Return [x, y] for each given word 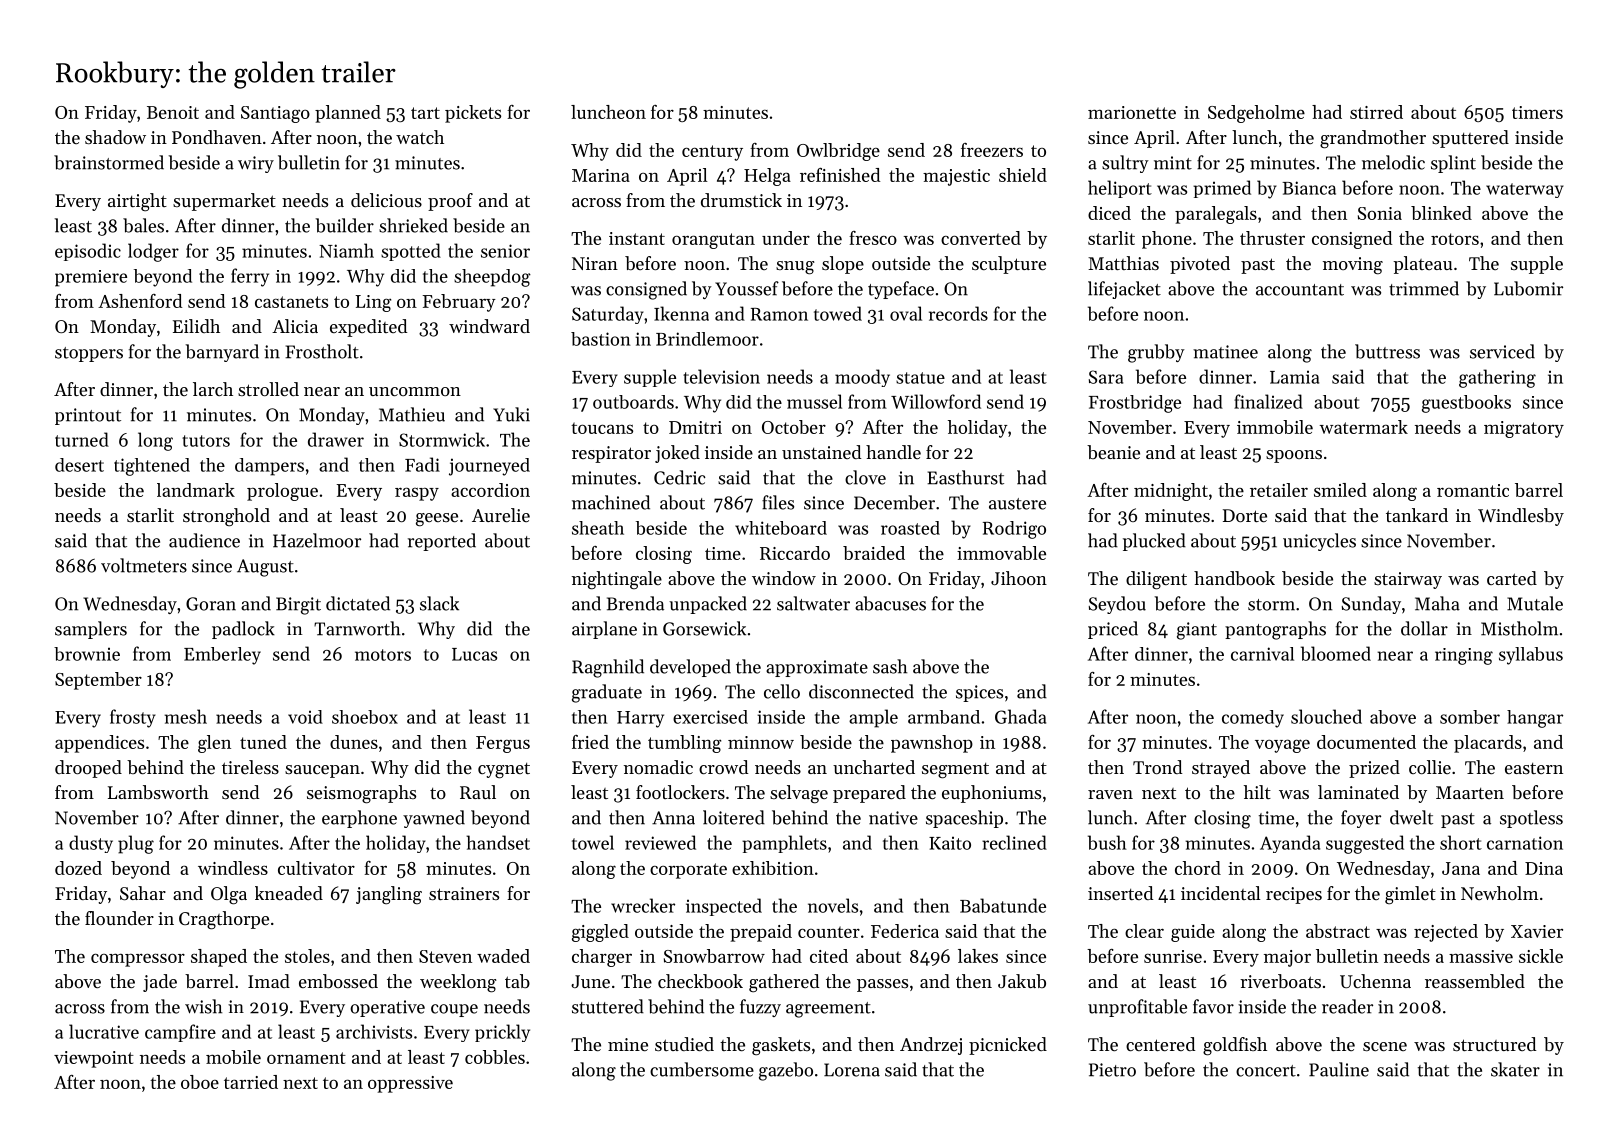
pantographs [1275, 630]
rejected [1446, 933]
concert [1266, 1071]
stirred [1376, 112]
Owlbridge [838, 152]
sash [890, 666]
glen [214, 744]
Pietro [1112, 1070]
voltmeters [144, 565]
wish [203, 1006]
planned [348, 114]
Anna [673, 818]
